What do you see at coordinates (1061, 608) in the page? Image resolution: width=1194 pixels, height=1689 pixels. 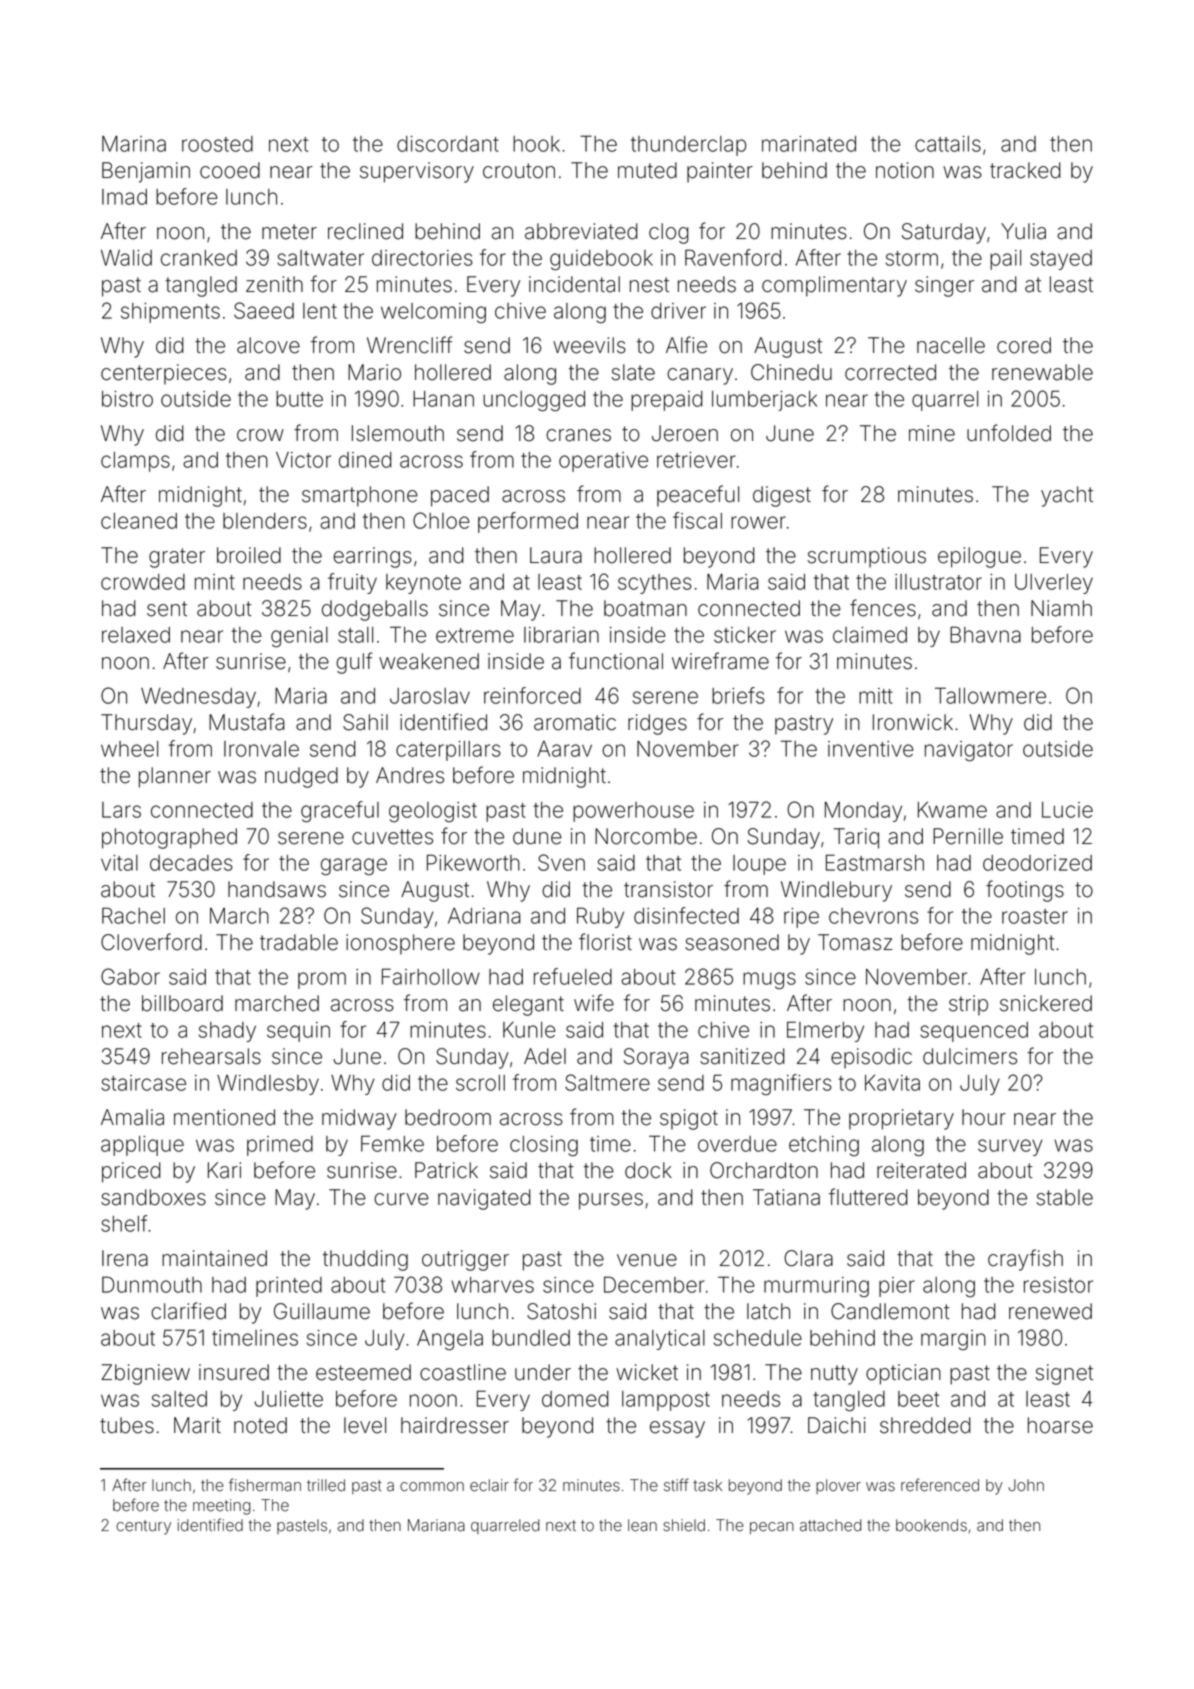 I see `Niamh` at bounding box center [1061, 608].
